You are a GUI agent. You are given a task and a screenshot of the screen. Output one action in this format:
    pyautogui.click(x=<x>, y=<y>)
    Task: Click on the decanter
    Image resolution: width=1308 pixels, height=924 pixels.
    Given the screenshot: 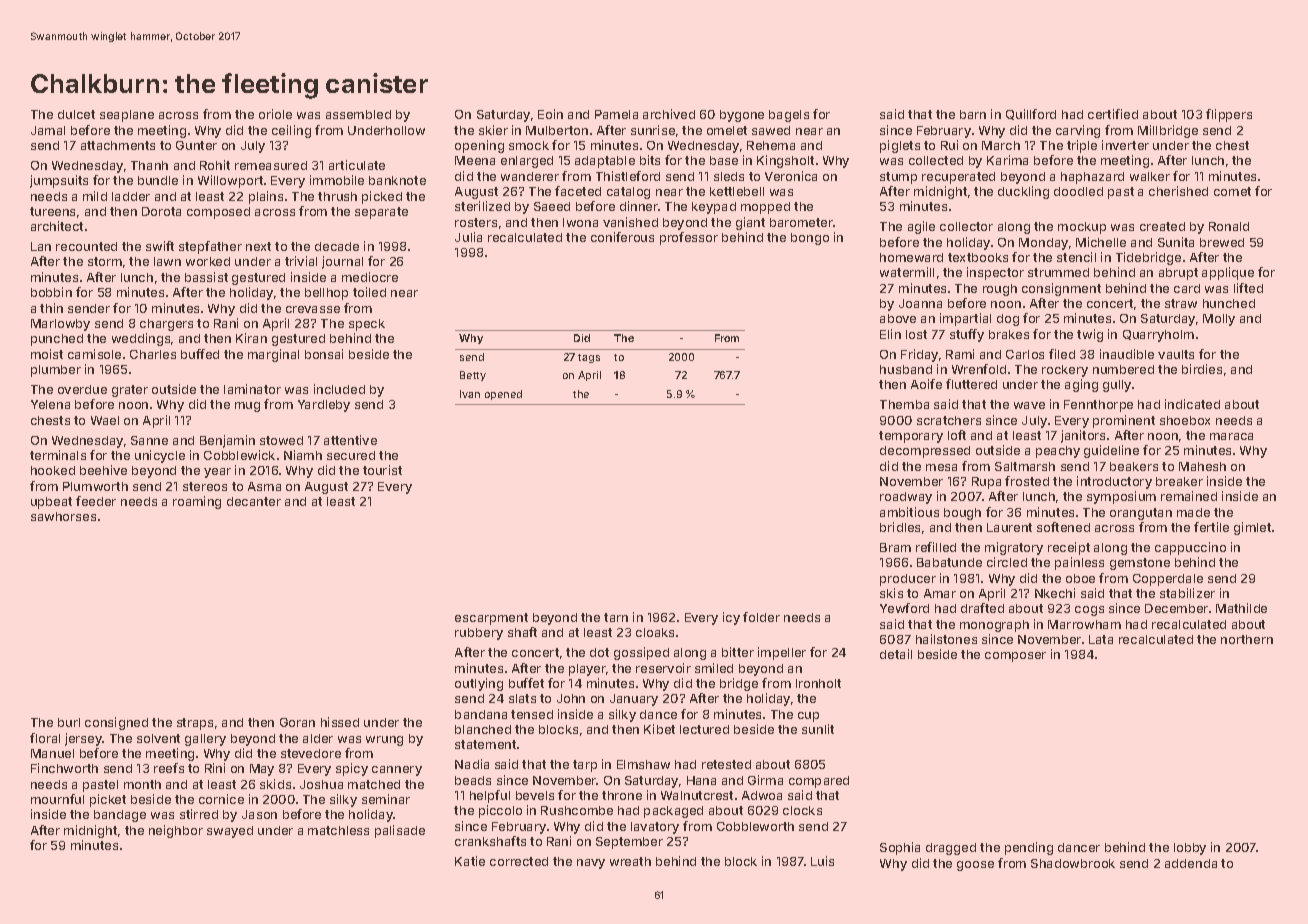 What is the action you would take?
    pyautogui.click(x=254, y=501)
